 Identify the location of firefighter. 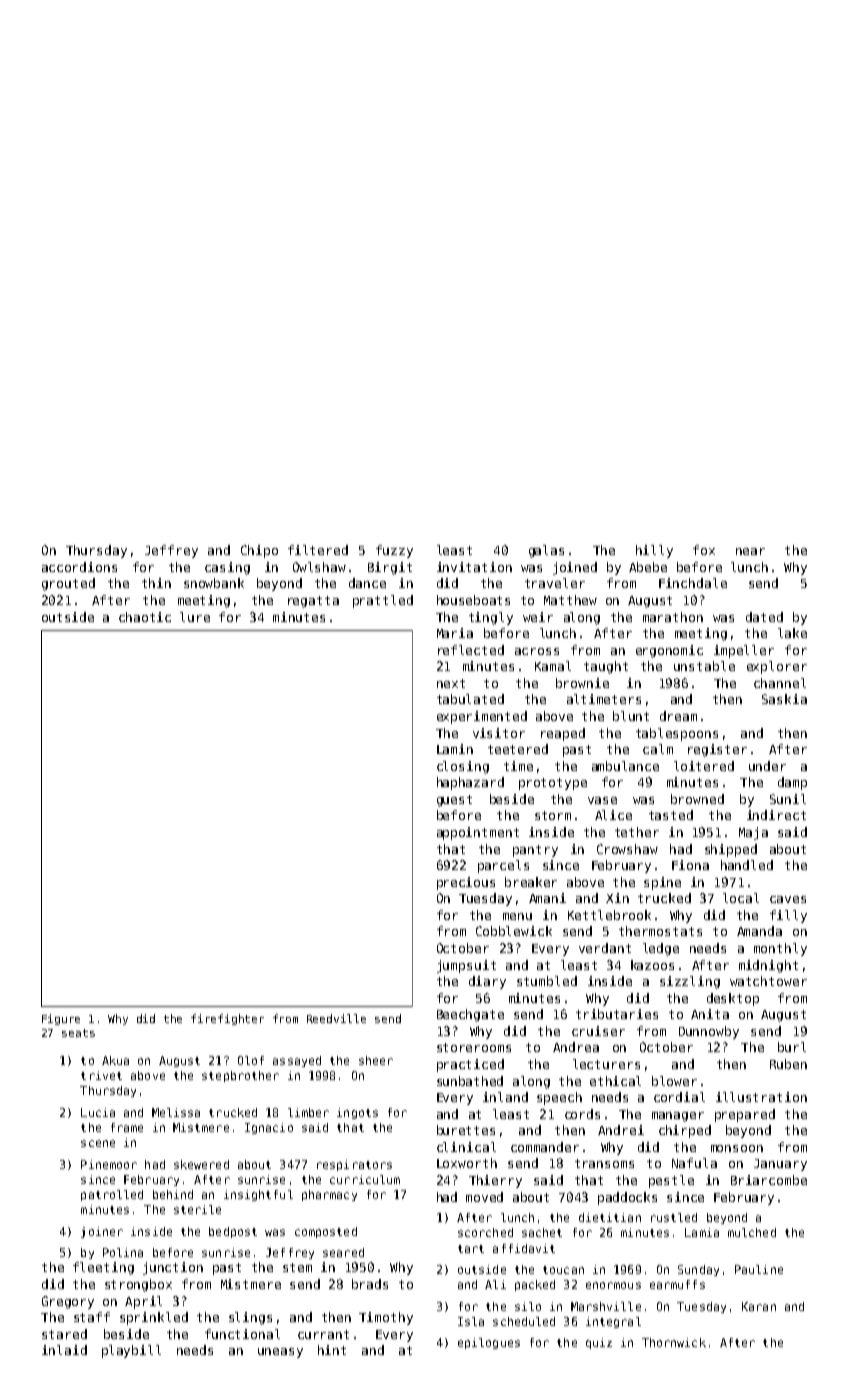
(227, 1019).
